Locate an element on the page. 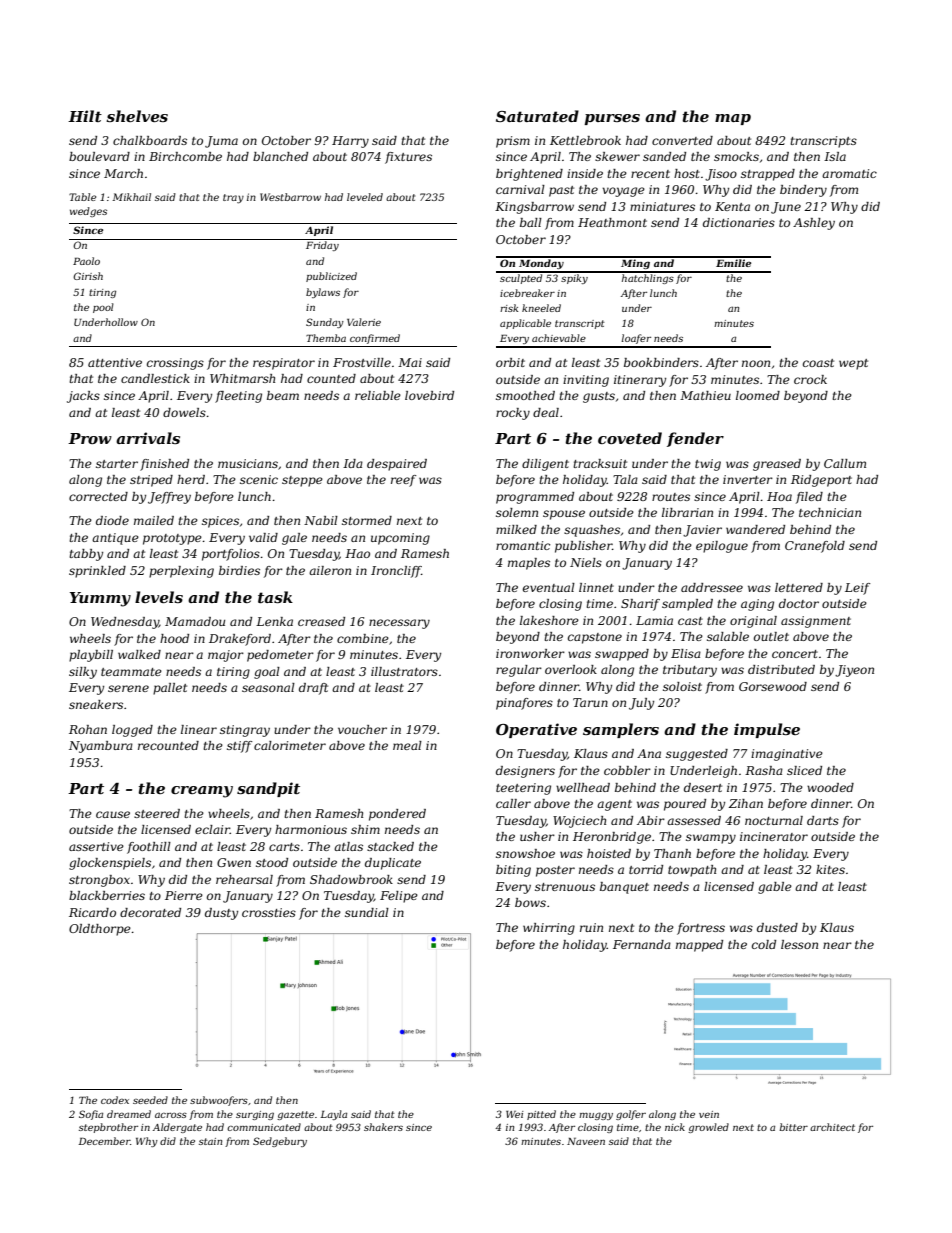 Image resolution: width=952 pixels, height=1233 pixels. meal is located at coordinates (407, 745).
